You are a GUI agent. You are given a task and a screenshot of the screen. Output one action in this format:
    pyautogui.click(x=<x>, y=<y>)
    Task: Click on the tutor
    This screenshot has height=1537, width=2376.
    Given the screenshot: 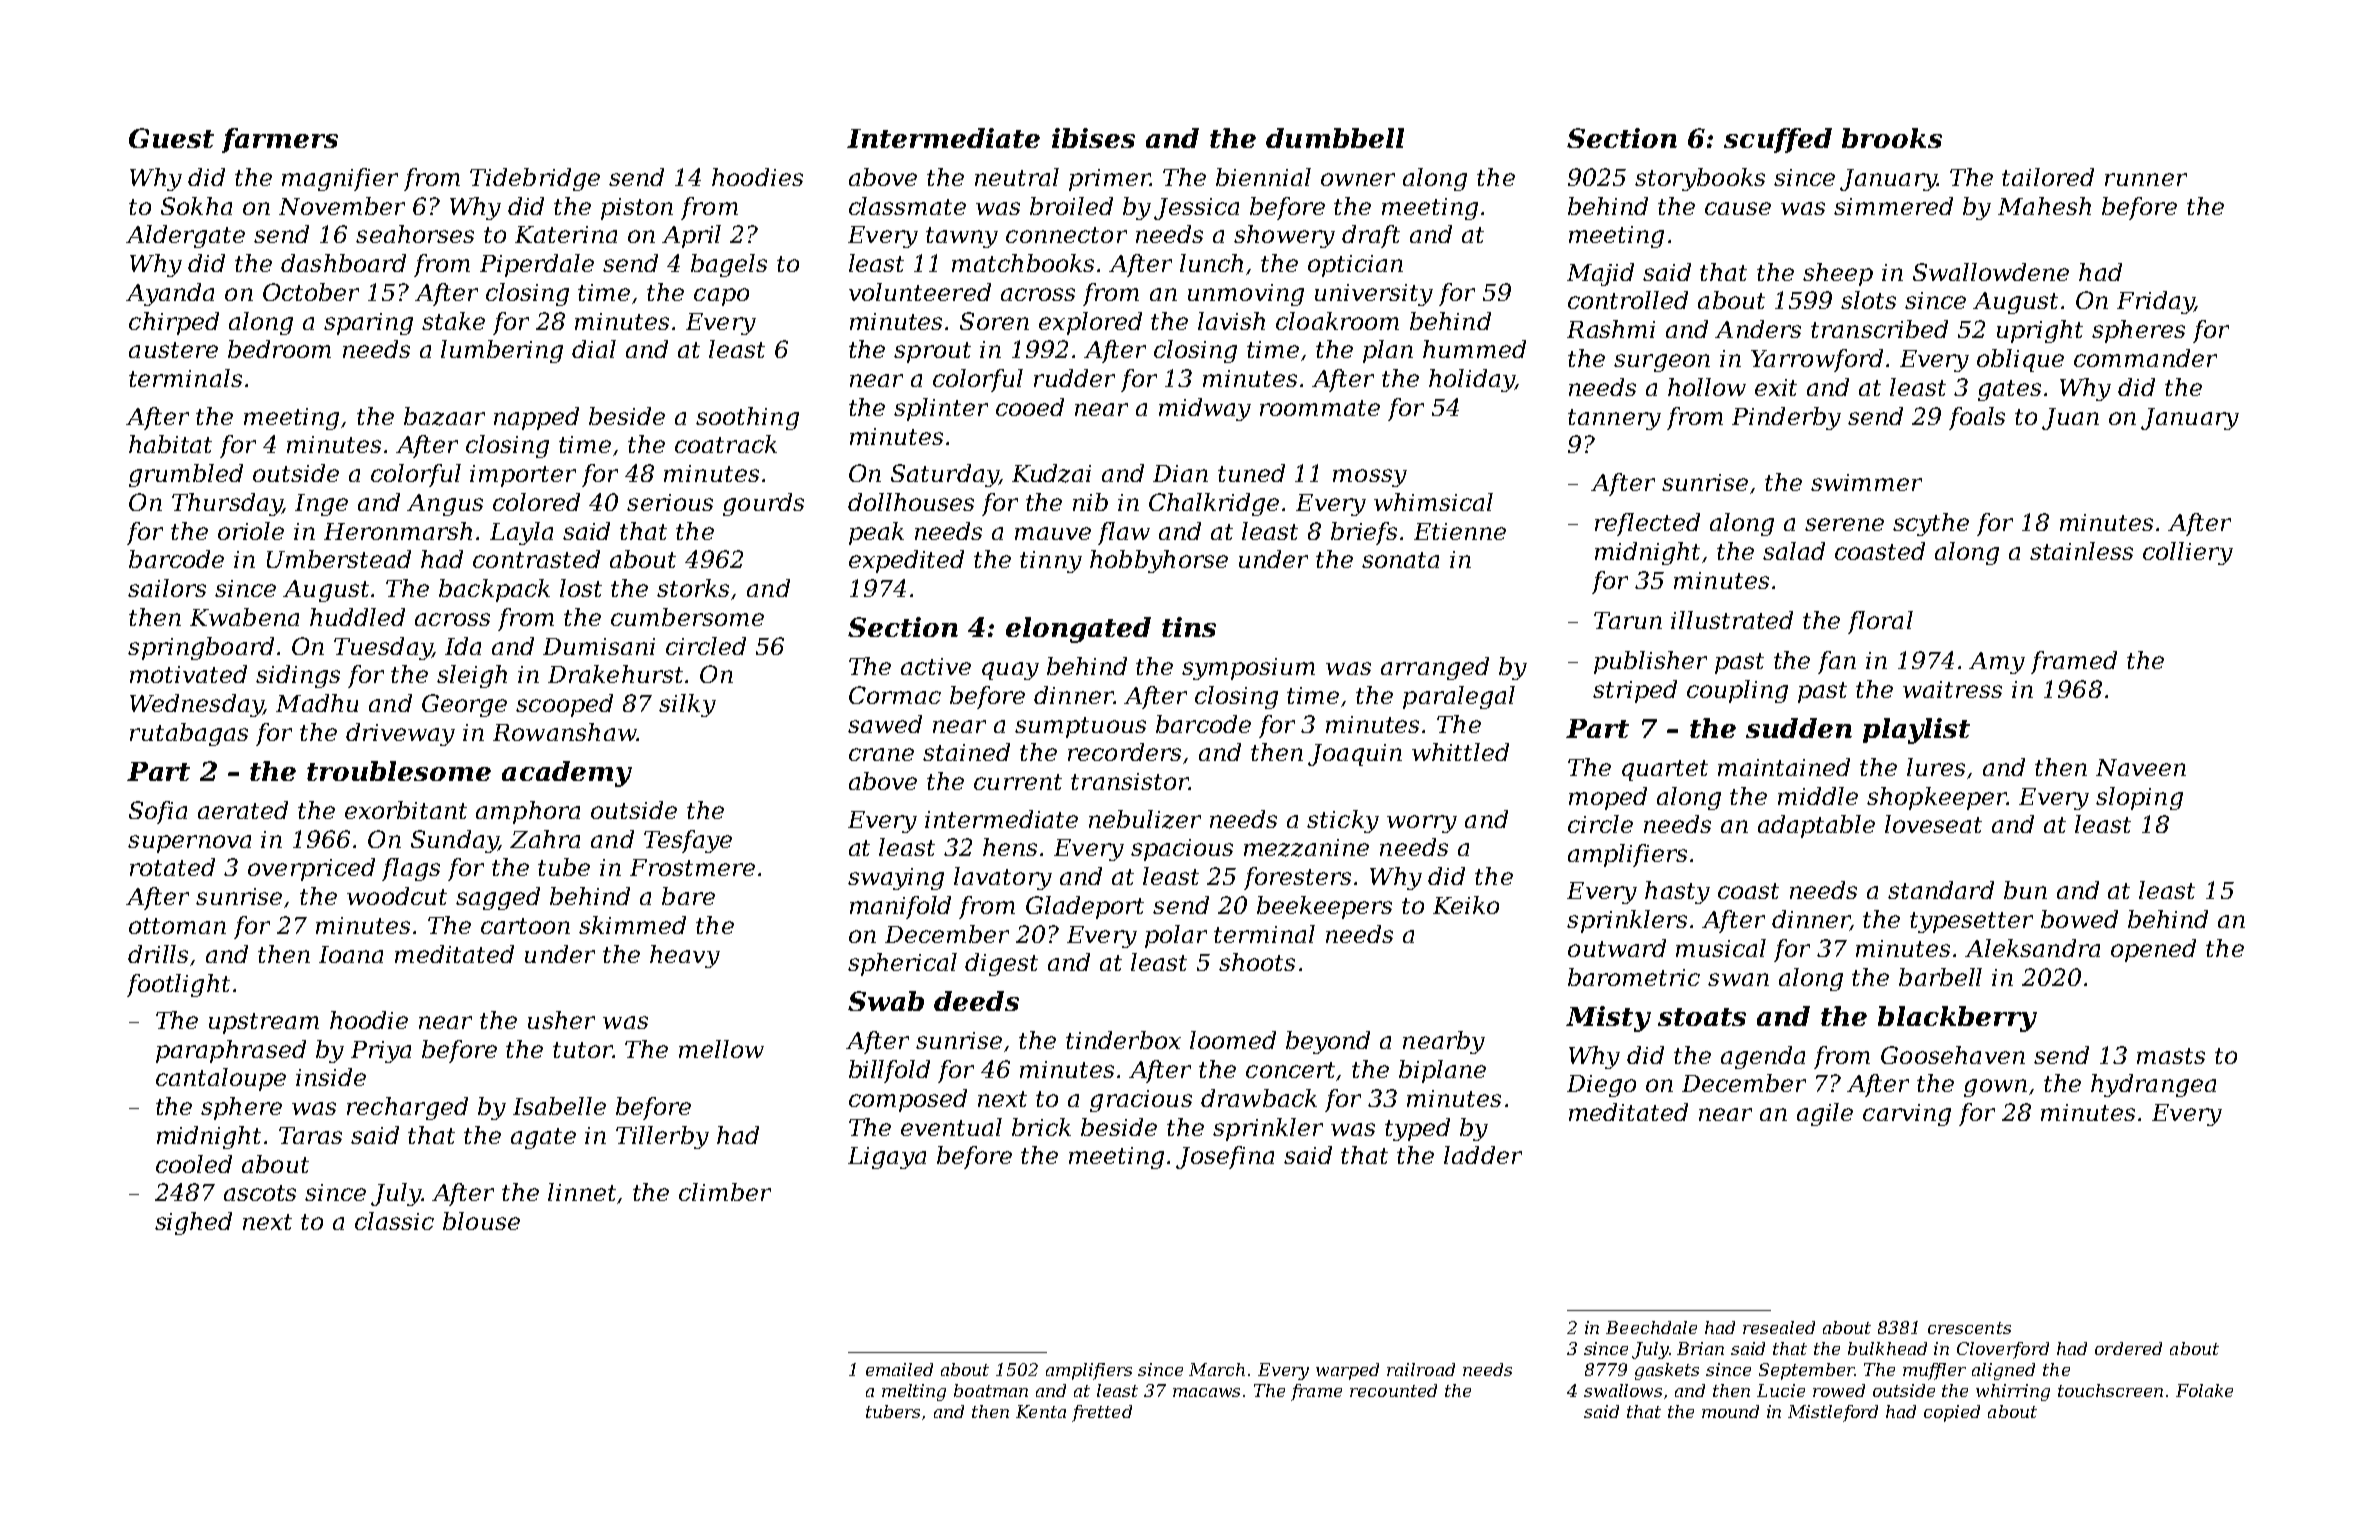 What is the action you would take?
    pyautogui.click(x=583, y=1050)
